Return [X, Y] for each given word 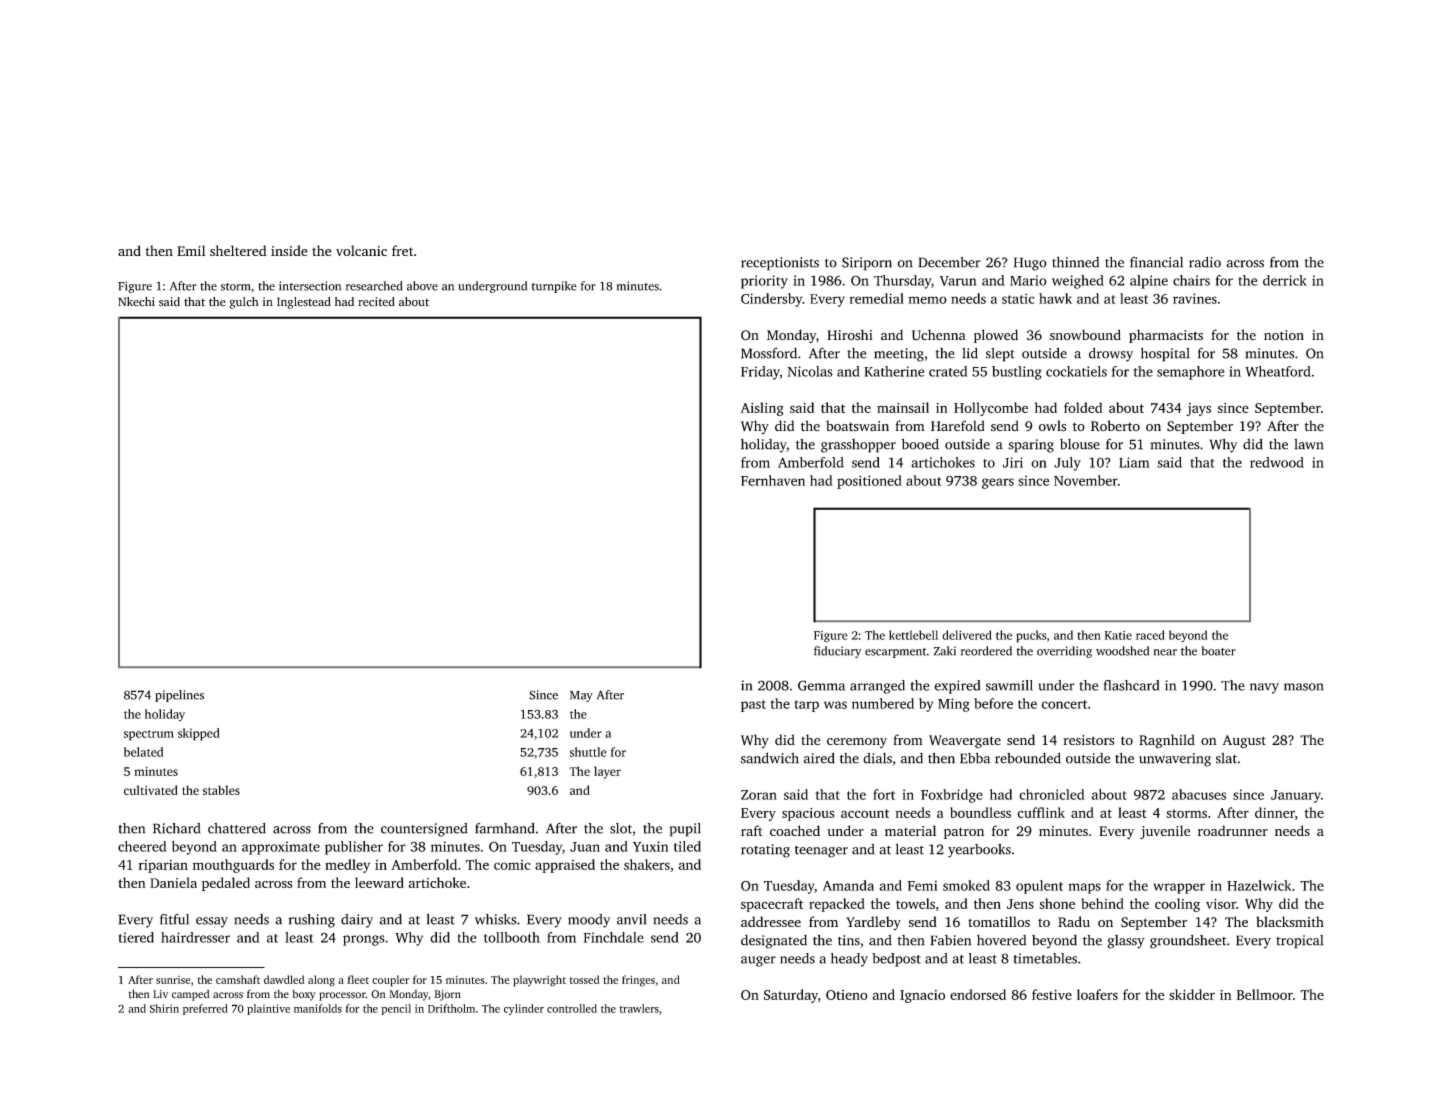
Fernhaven [773, 480]
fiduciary [837, 652]
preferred [205, 1009]
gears [998, 483]
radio [1205, 262]
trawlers [639, 1008]
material [910, 830]
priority [764, 282]
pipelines [179, 696]
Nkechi [136, 302]
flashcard [1131, 685]
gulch [244, 303]
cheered [142, 846]
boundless [980, 812]
